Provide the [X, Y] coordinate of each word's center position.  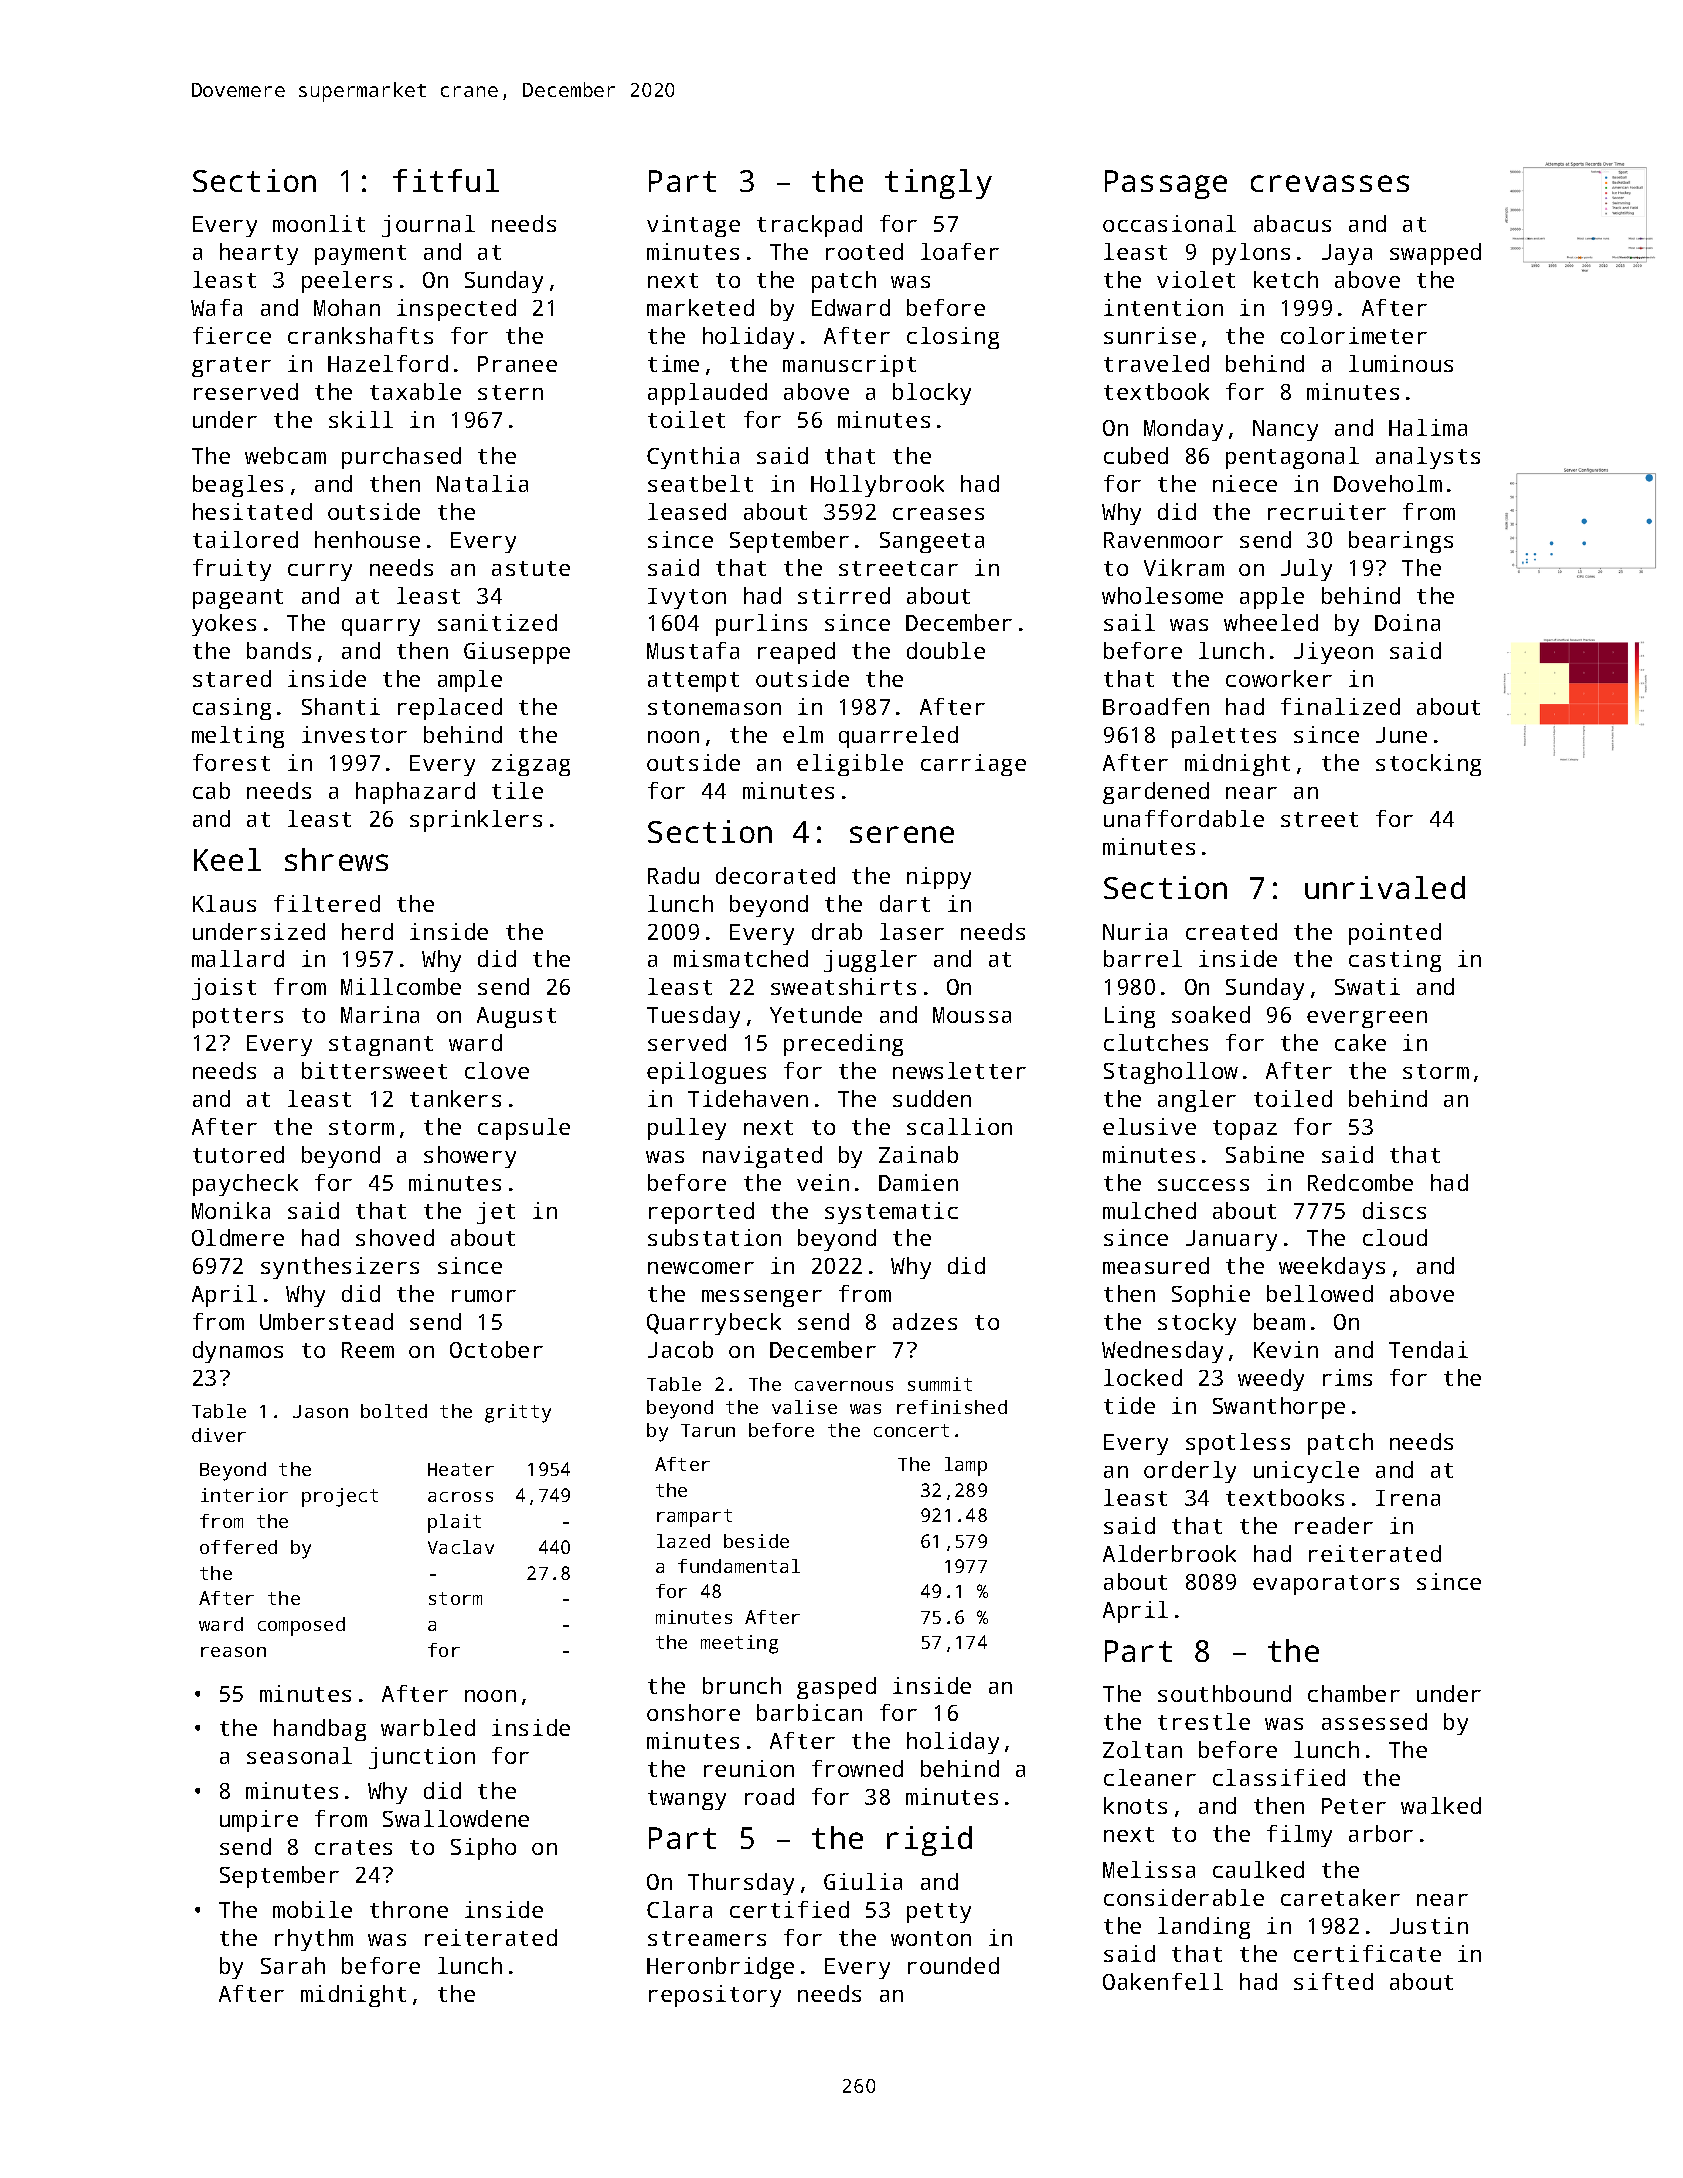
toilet [686, 419]
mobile [312, 1909]
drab [837, 931]
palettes [1224, 737]
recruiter [1327, 511]
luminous [1401, 363]
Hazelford [388, 363]
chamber [1354, 1693]
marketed [700, 307]
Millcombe [401, 986]
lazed [683, 1541]
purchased [401, 458]
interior [244, 1495]
